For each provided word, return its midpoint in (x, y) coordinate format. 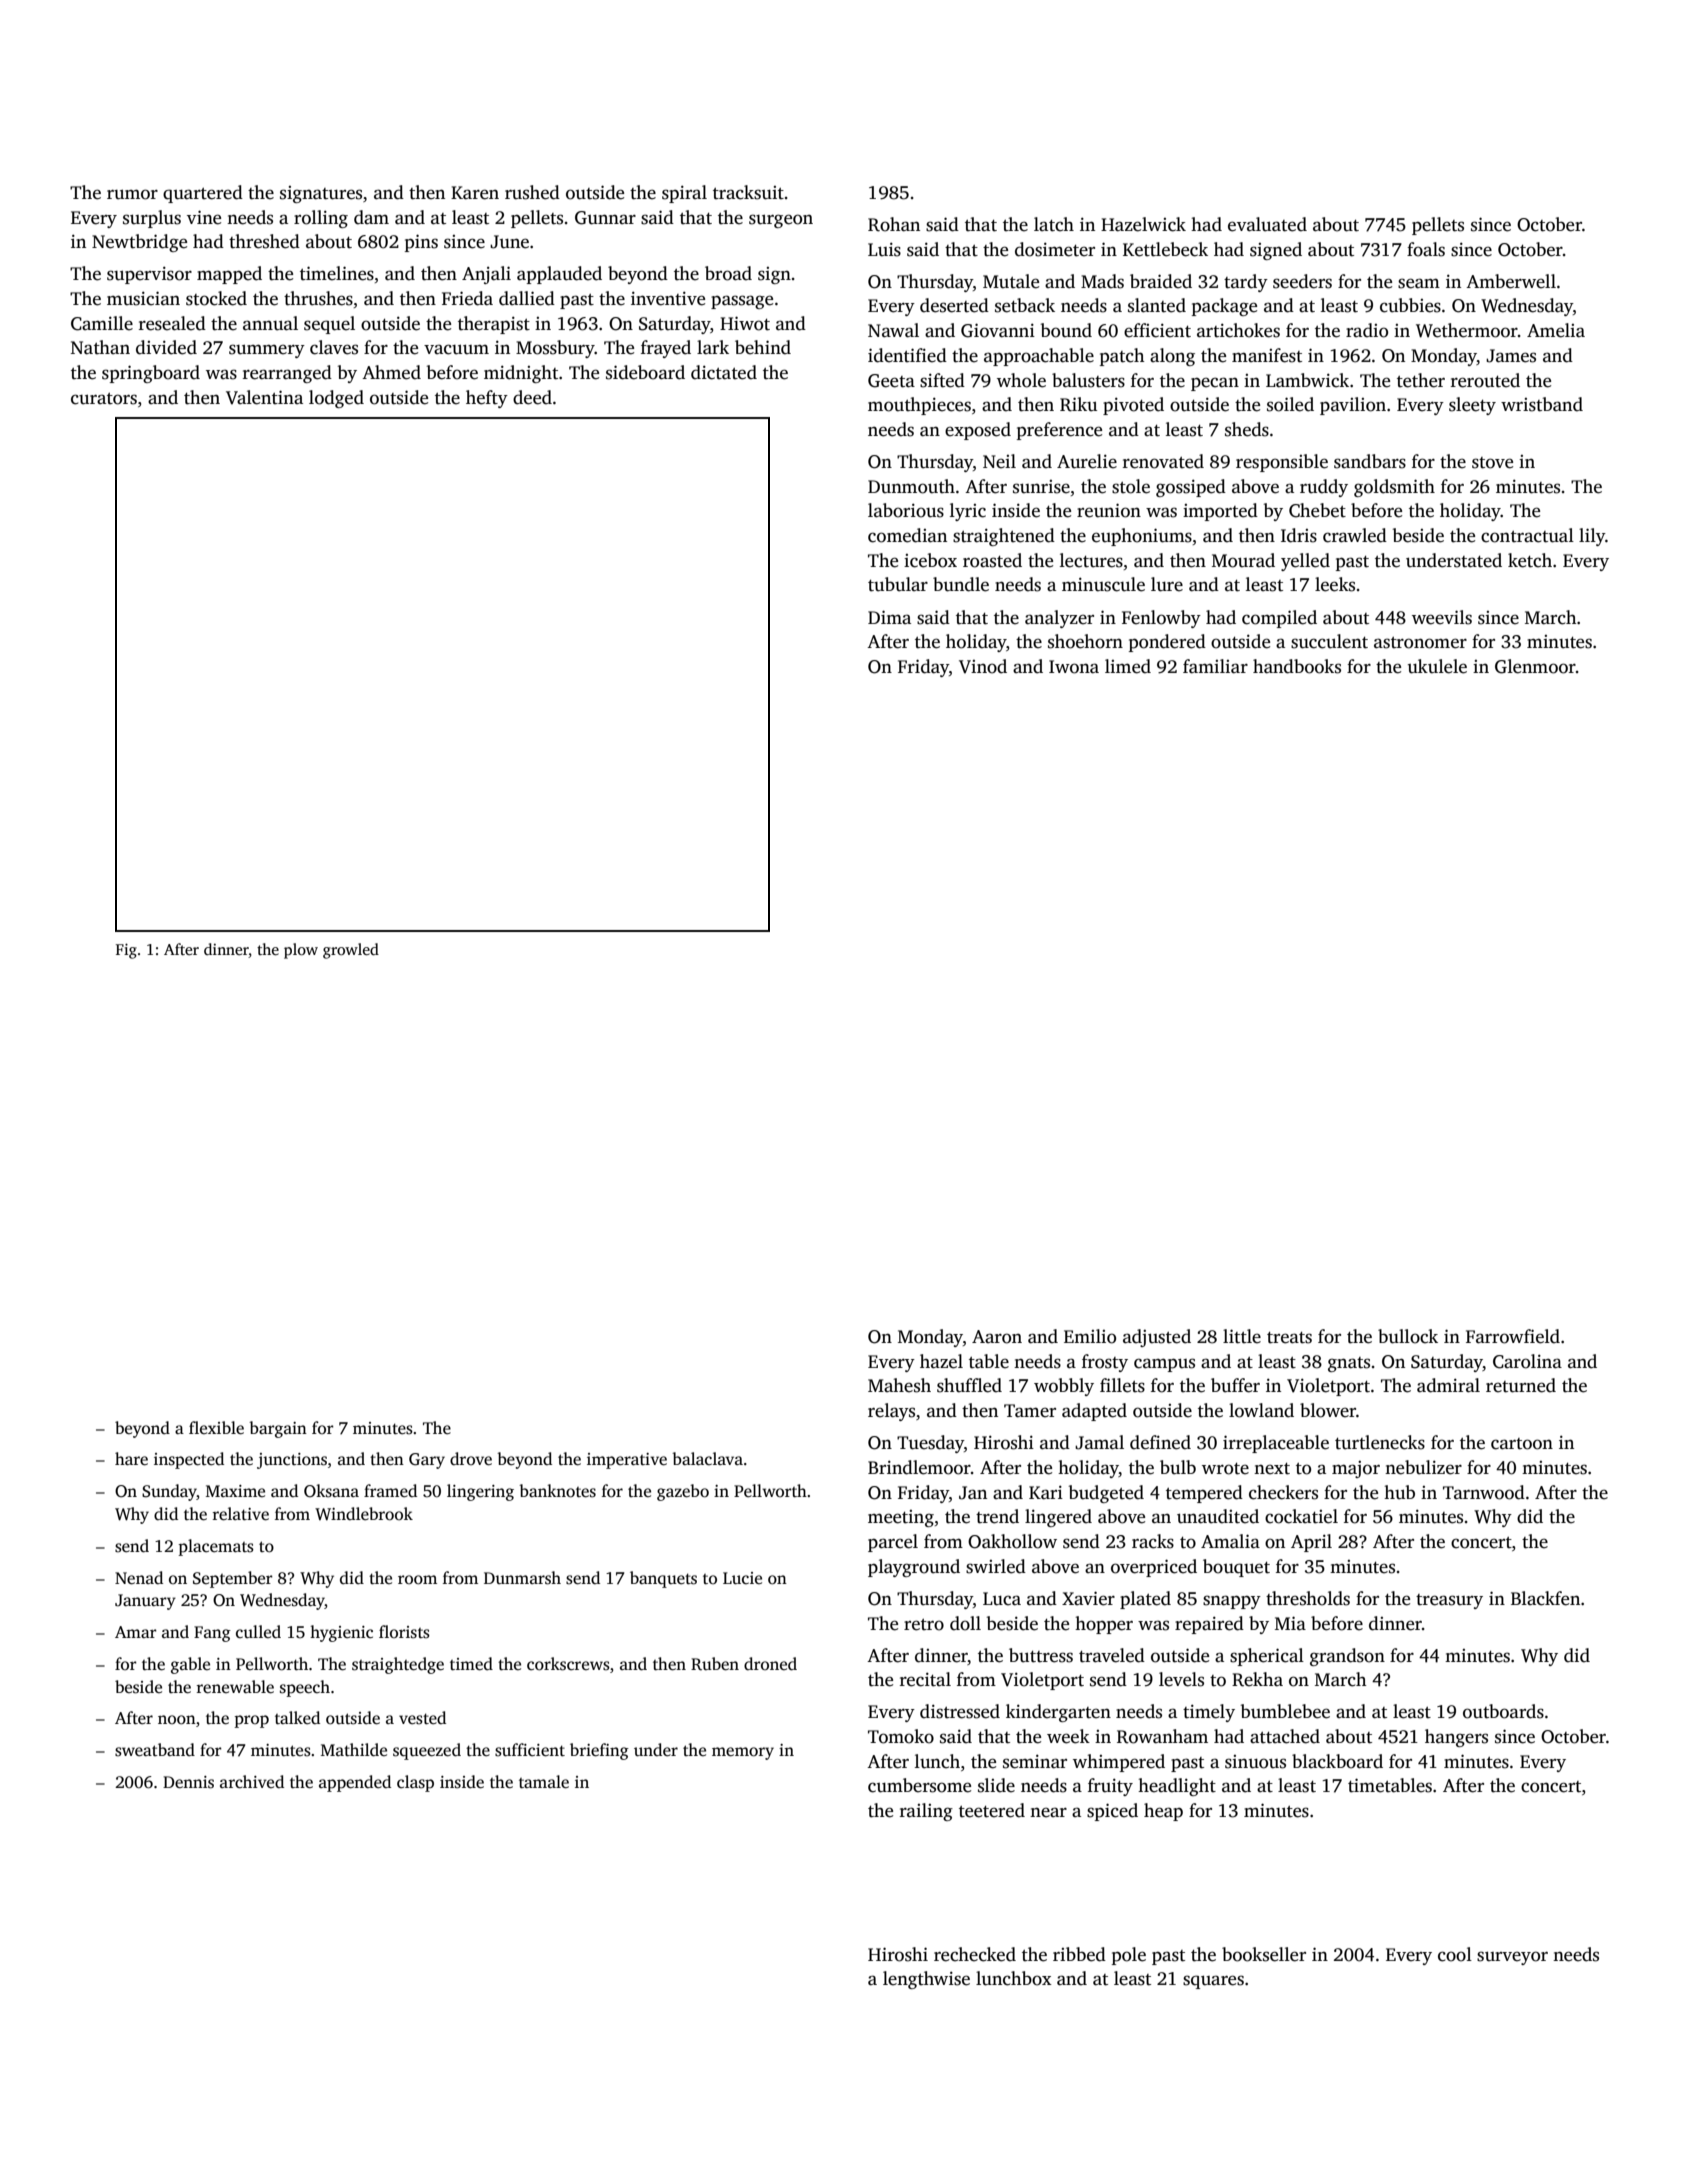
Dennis (188, 1782)
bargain (278, 1429)
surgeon (781, 221)
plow (301, 951)
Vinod (983, 666)
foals (1426, 249)
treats (1289, 1338)
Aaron (997, 1337)
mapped (229, 275)
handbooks (1297, 666)
